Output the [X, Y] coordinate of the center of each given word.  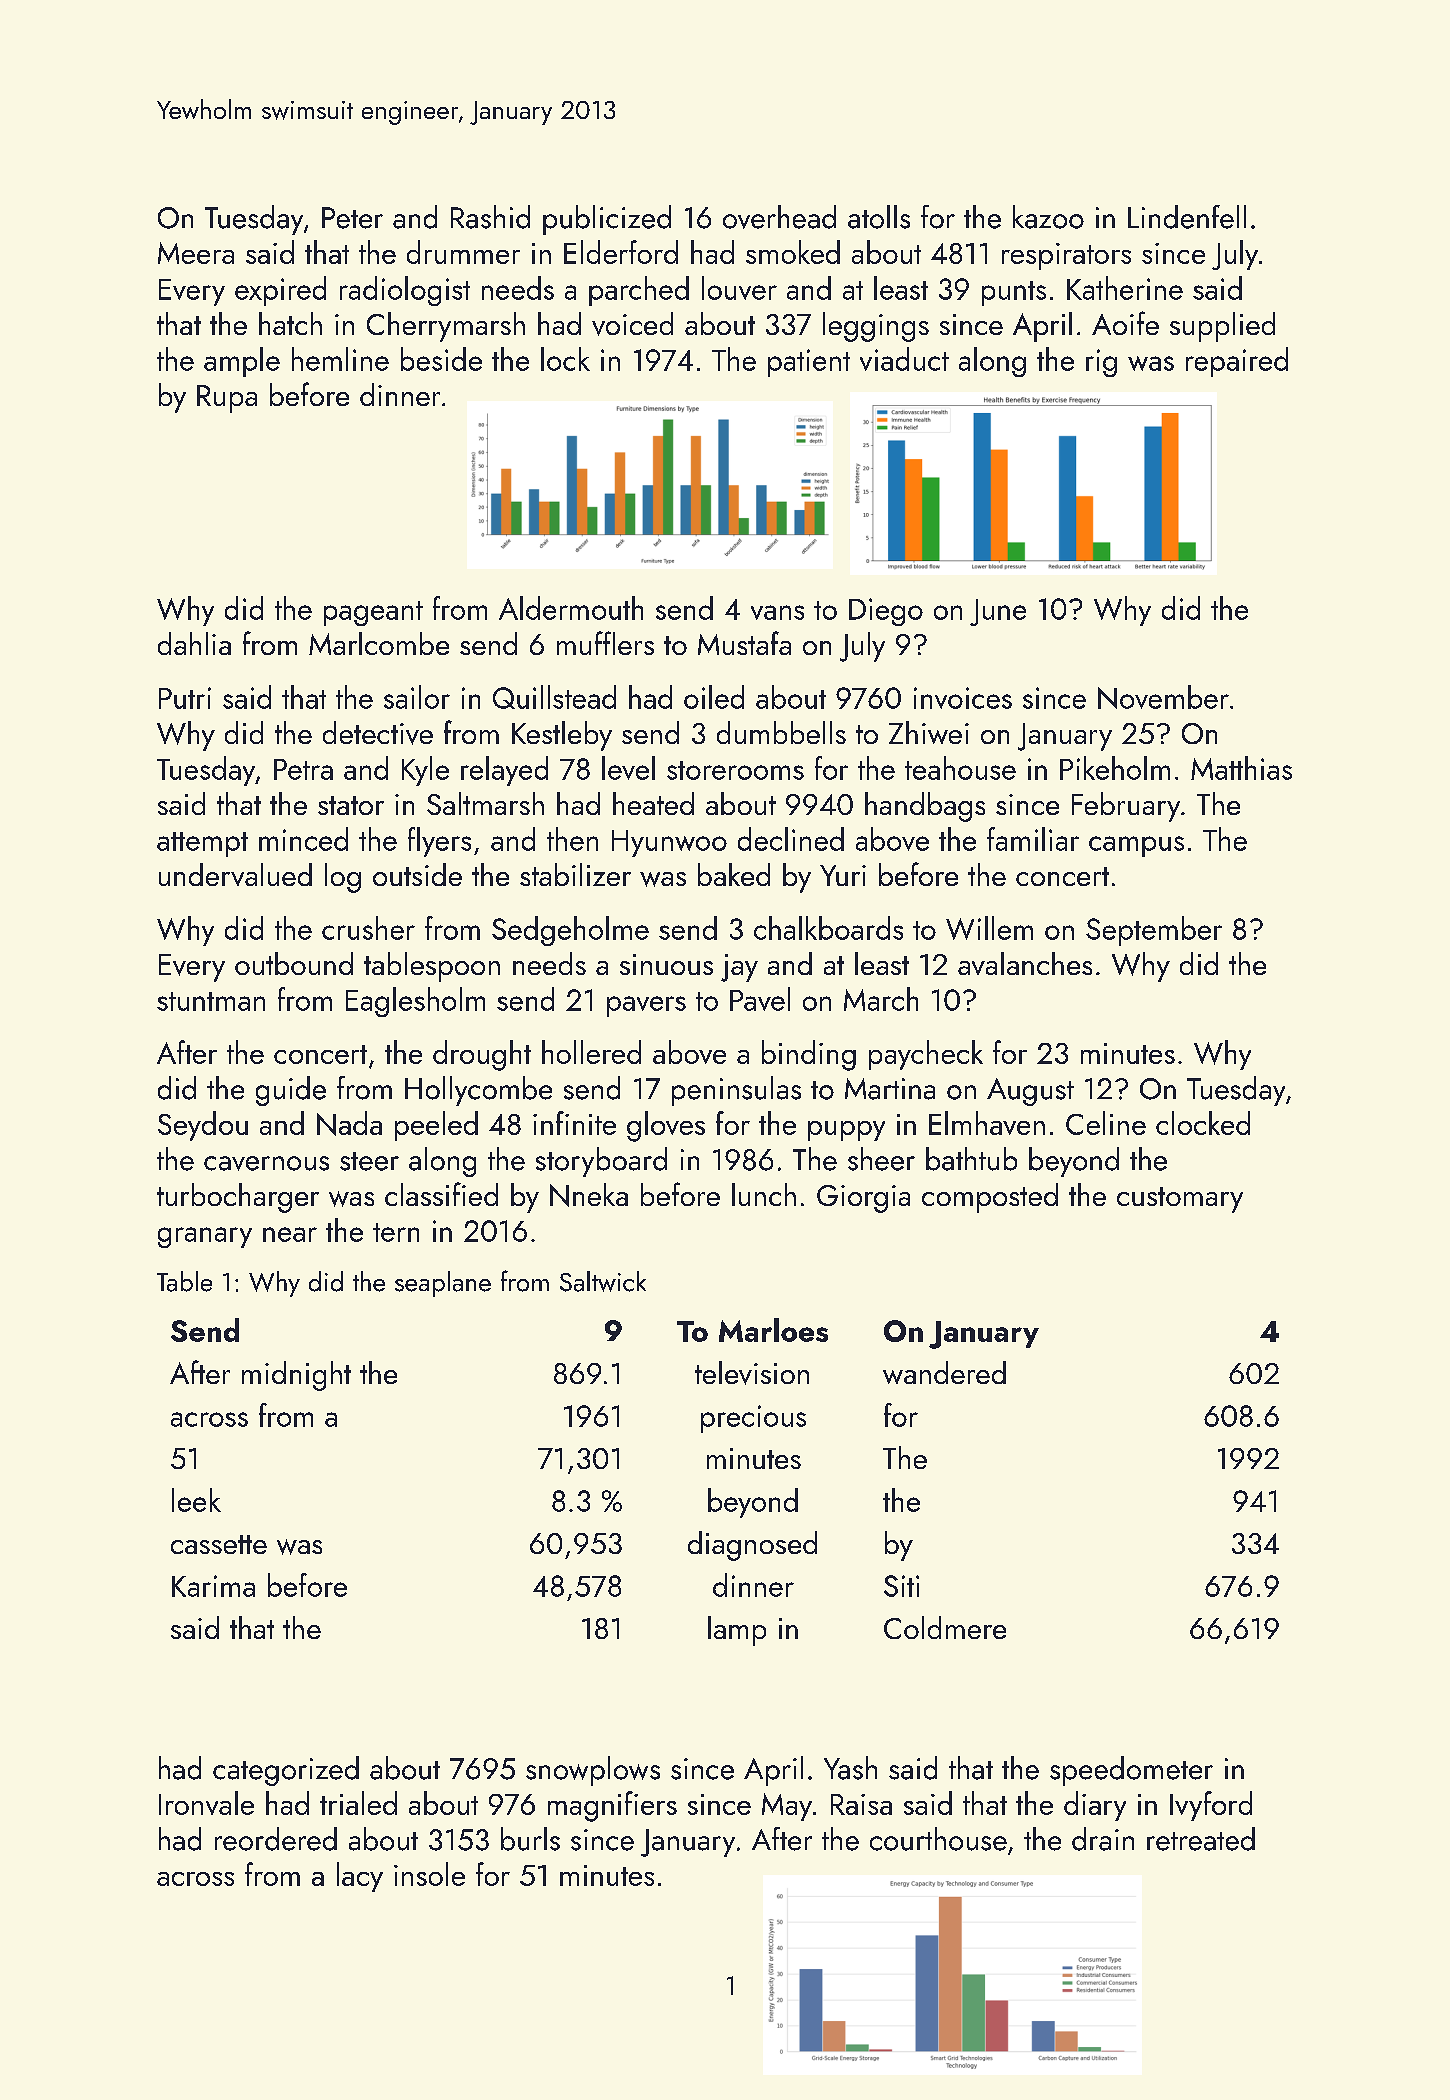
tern [396, 1232]
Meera [196, 253]
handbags [925, 807]
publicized [607, 220]
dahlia [194, 643]
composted [990, 1198]
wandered [944, 1372]
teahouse [960, 768]
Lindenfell [1187, 217]
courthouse [938, 1839]
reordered [276, 1839]
